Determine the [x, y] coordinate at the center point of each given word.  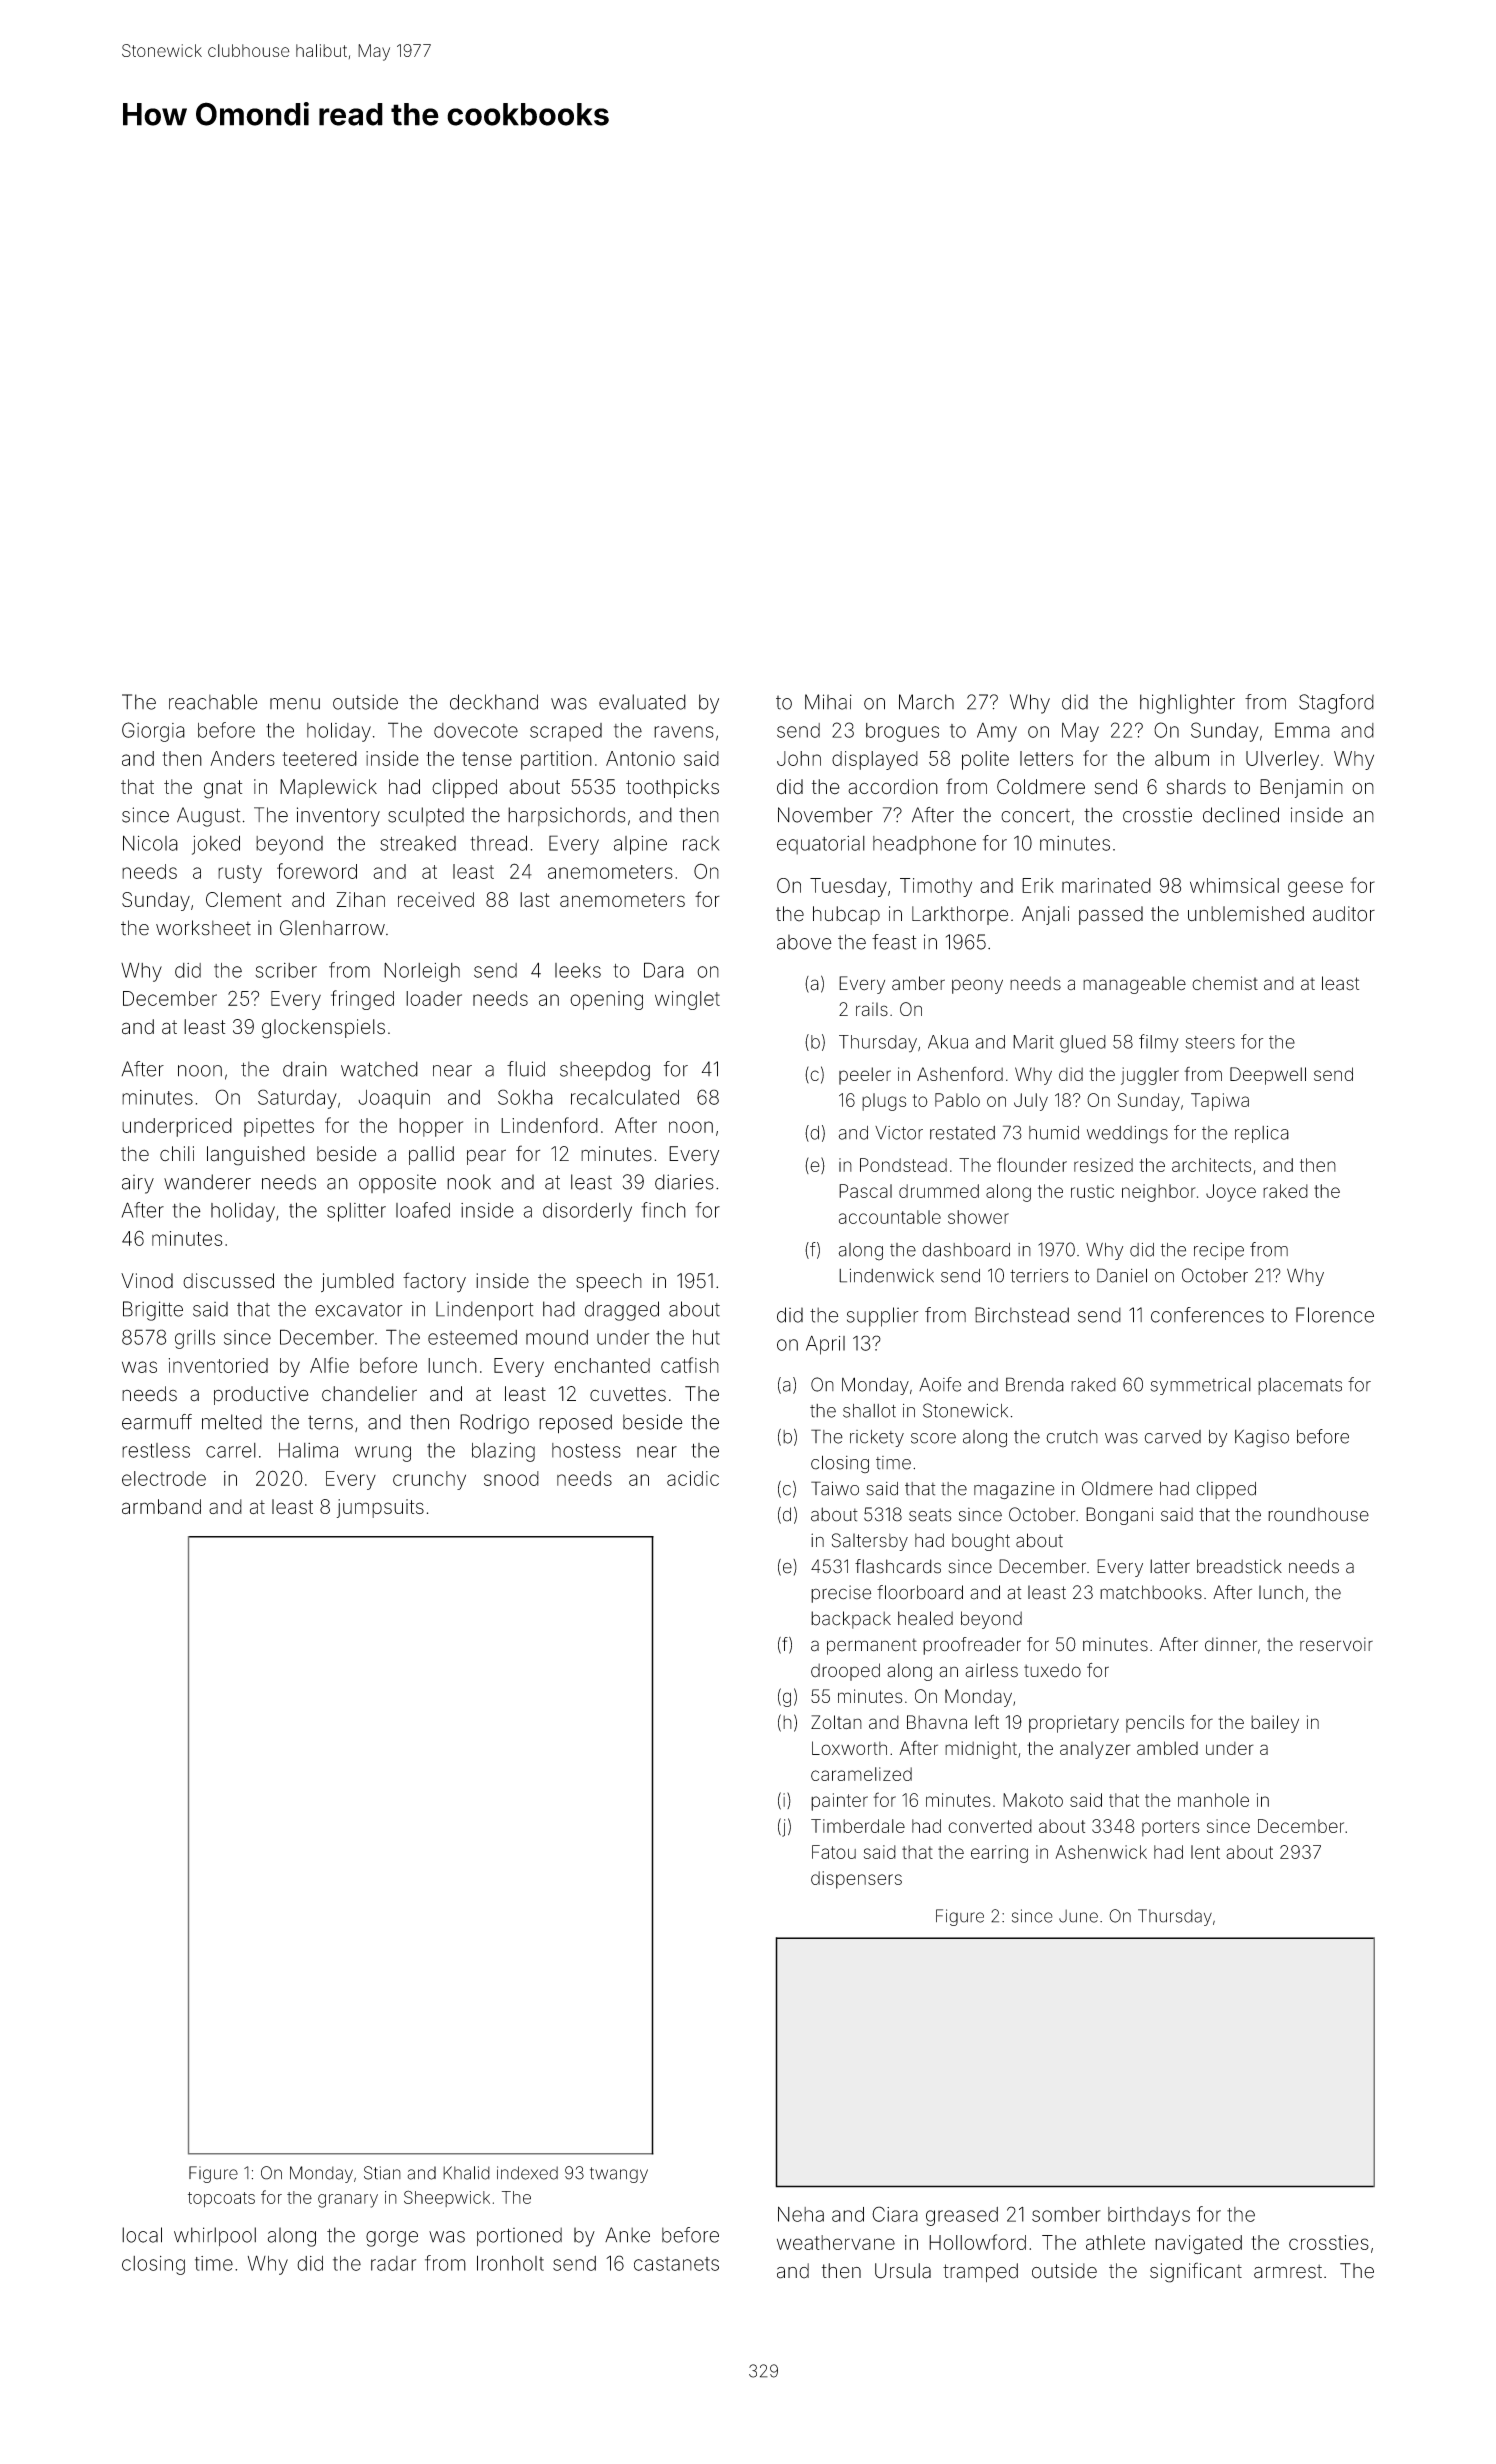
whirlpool [215, 2236]
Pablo [957, 1100]
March [926, 702]
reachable [213, 702]
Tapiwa [1220, 1102]
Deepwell [1268, 1076]
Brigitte [153, 1311]
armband [161, 1506]
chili [177, 1153]
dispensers [856, 1880]
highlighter [1187, 704]
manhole [1213, 1800]
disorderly [587, 1212]
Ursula [903, 2271]
